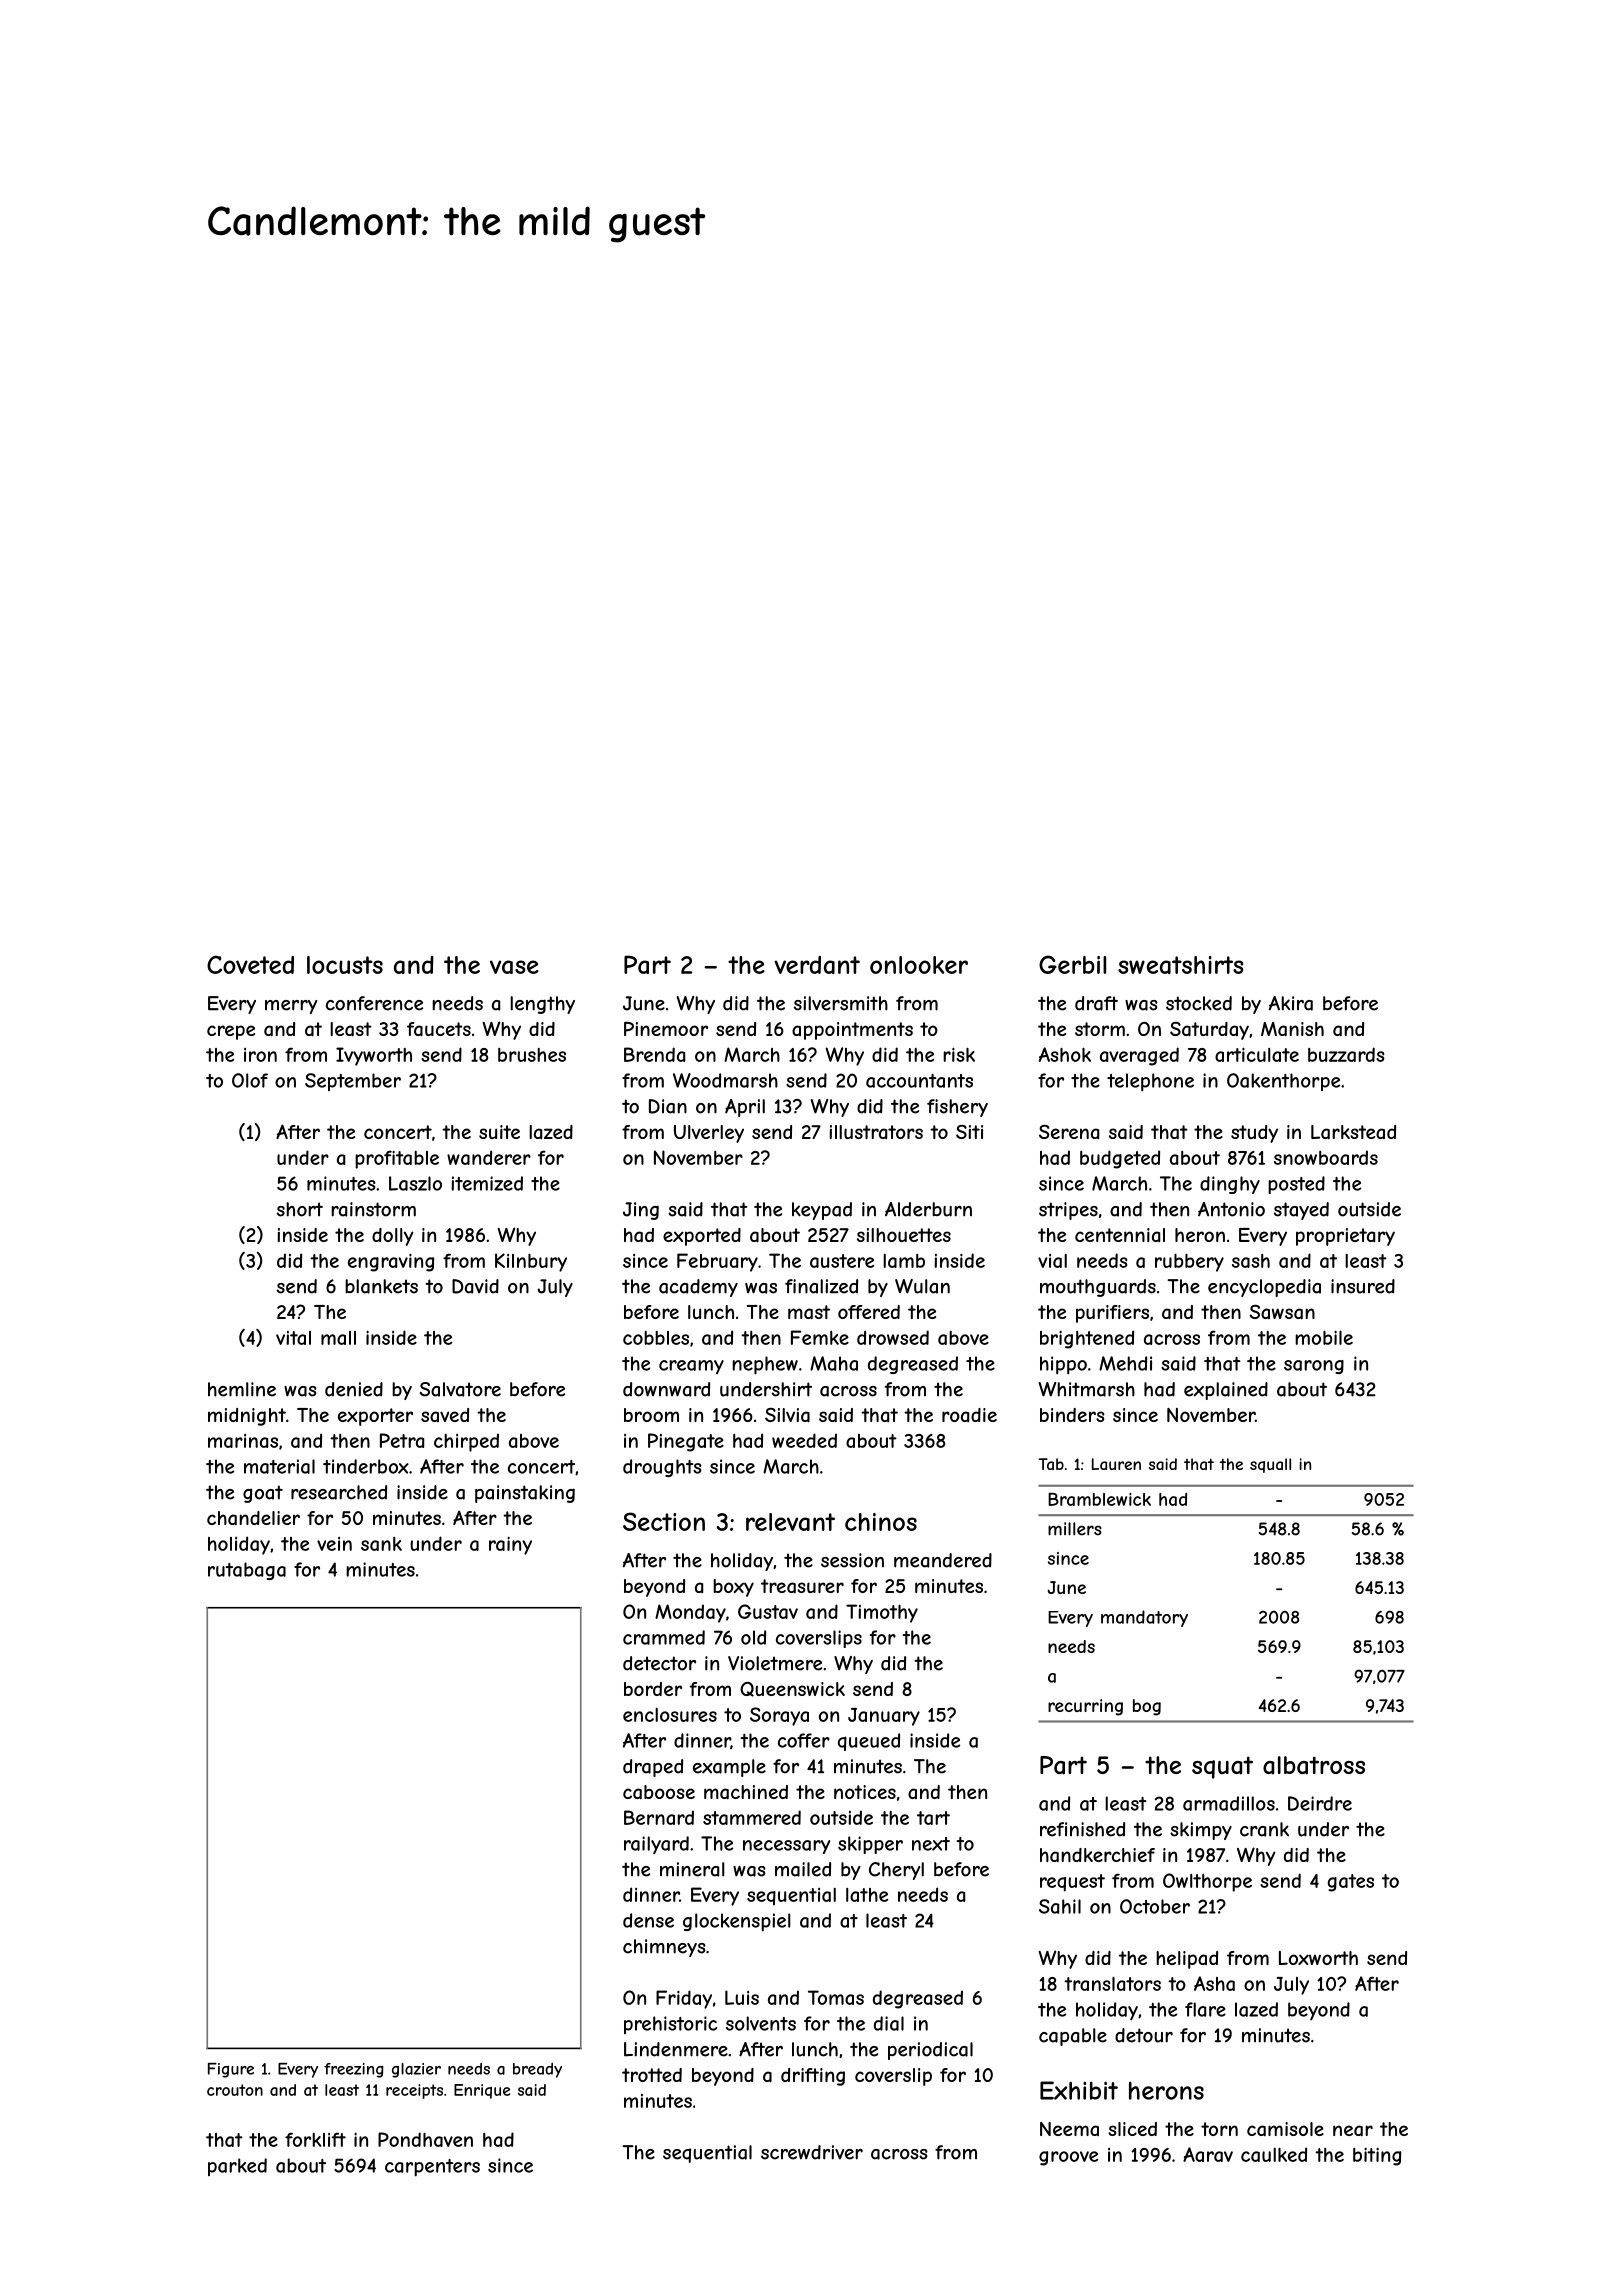 The width and height of the image is (1620, 2292). Describe the element at coordinates (250, 964) in the image. I see `Coveted` at that location.
